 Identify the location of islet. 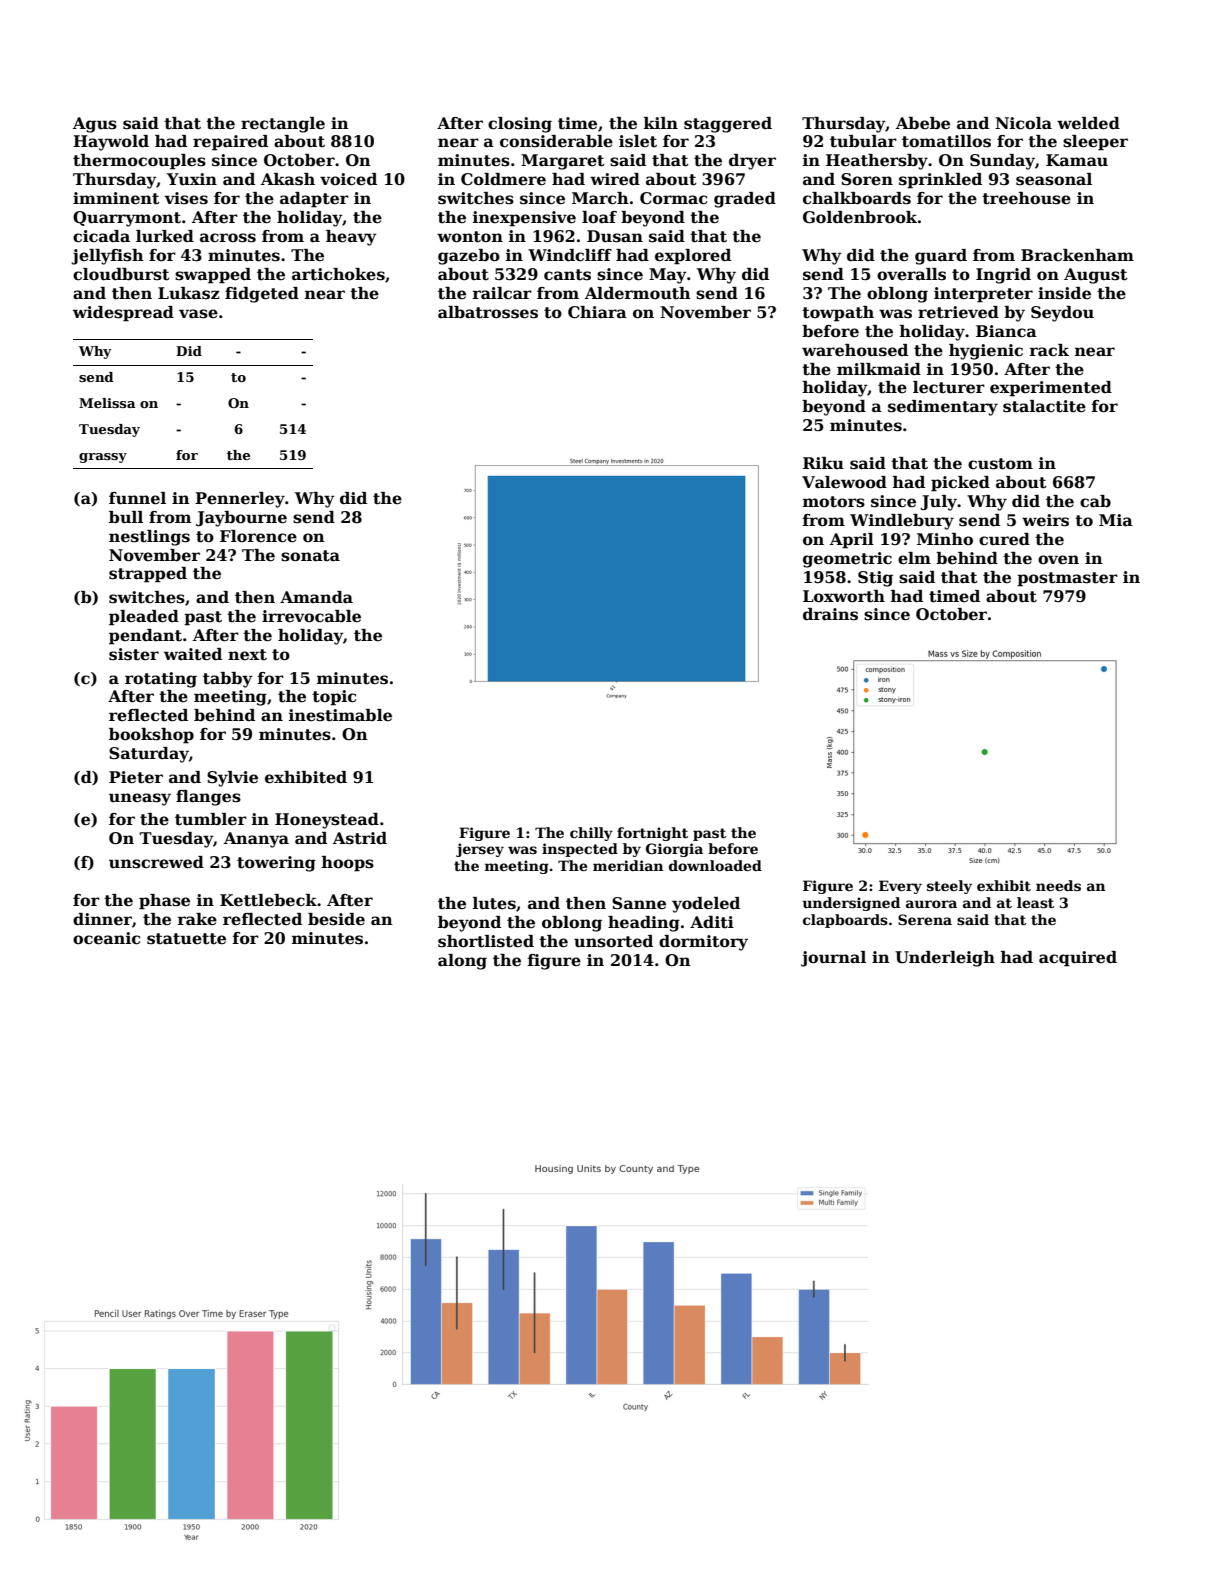
(638, 141).
